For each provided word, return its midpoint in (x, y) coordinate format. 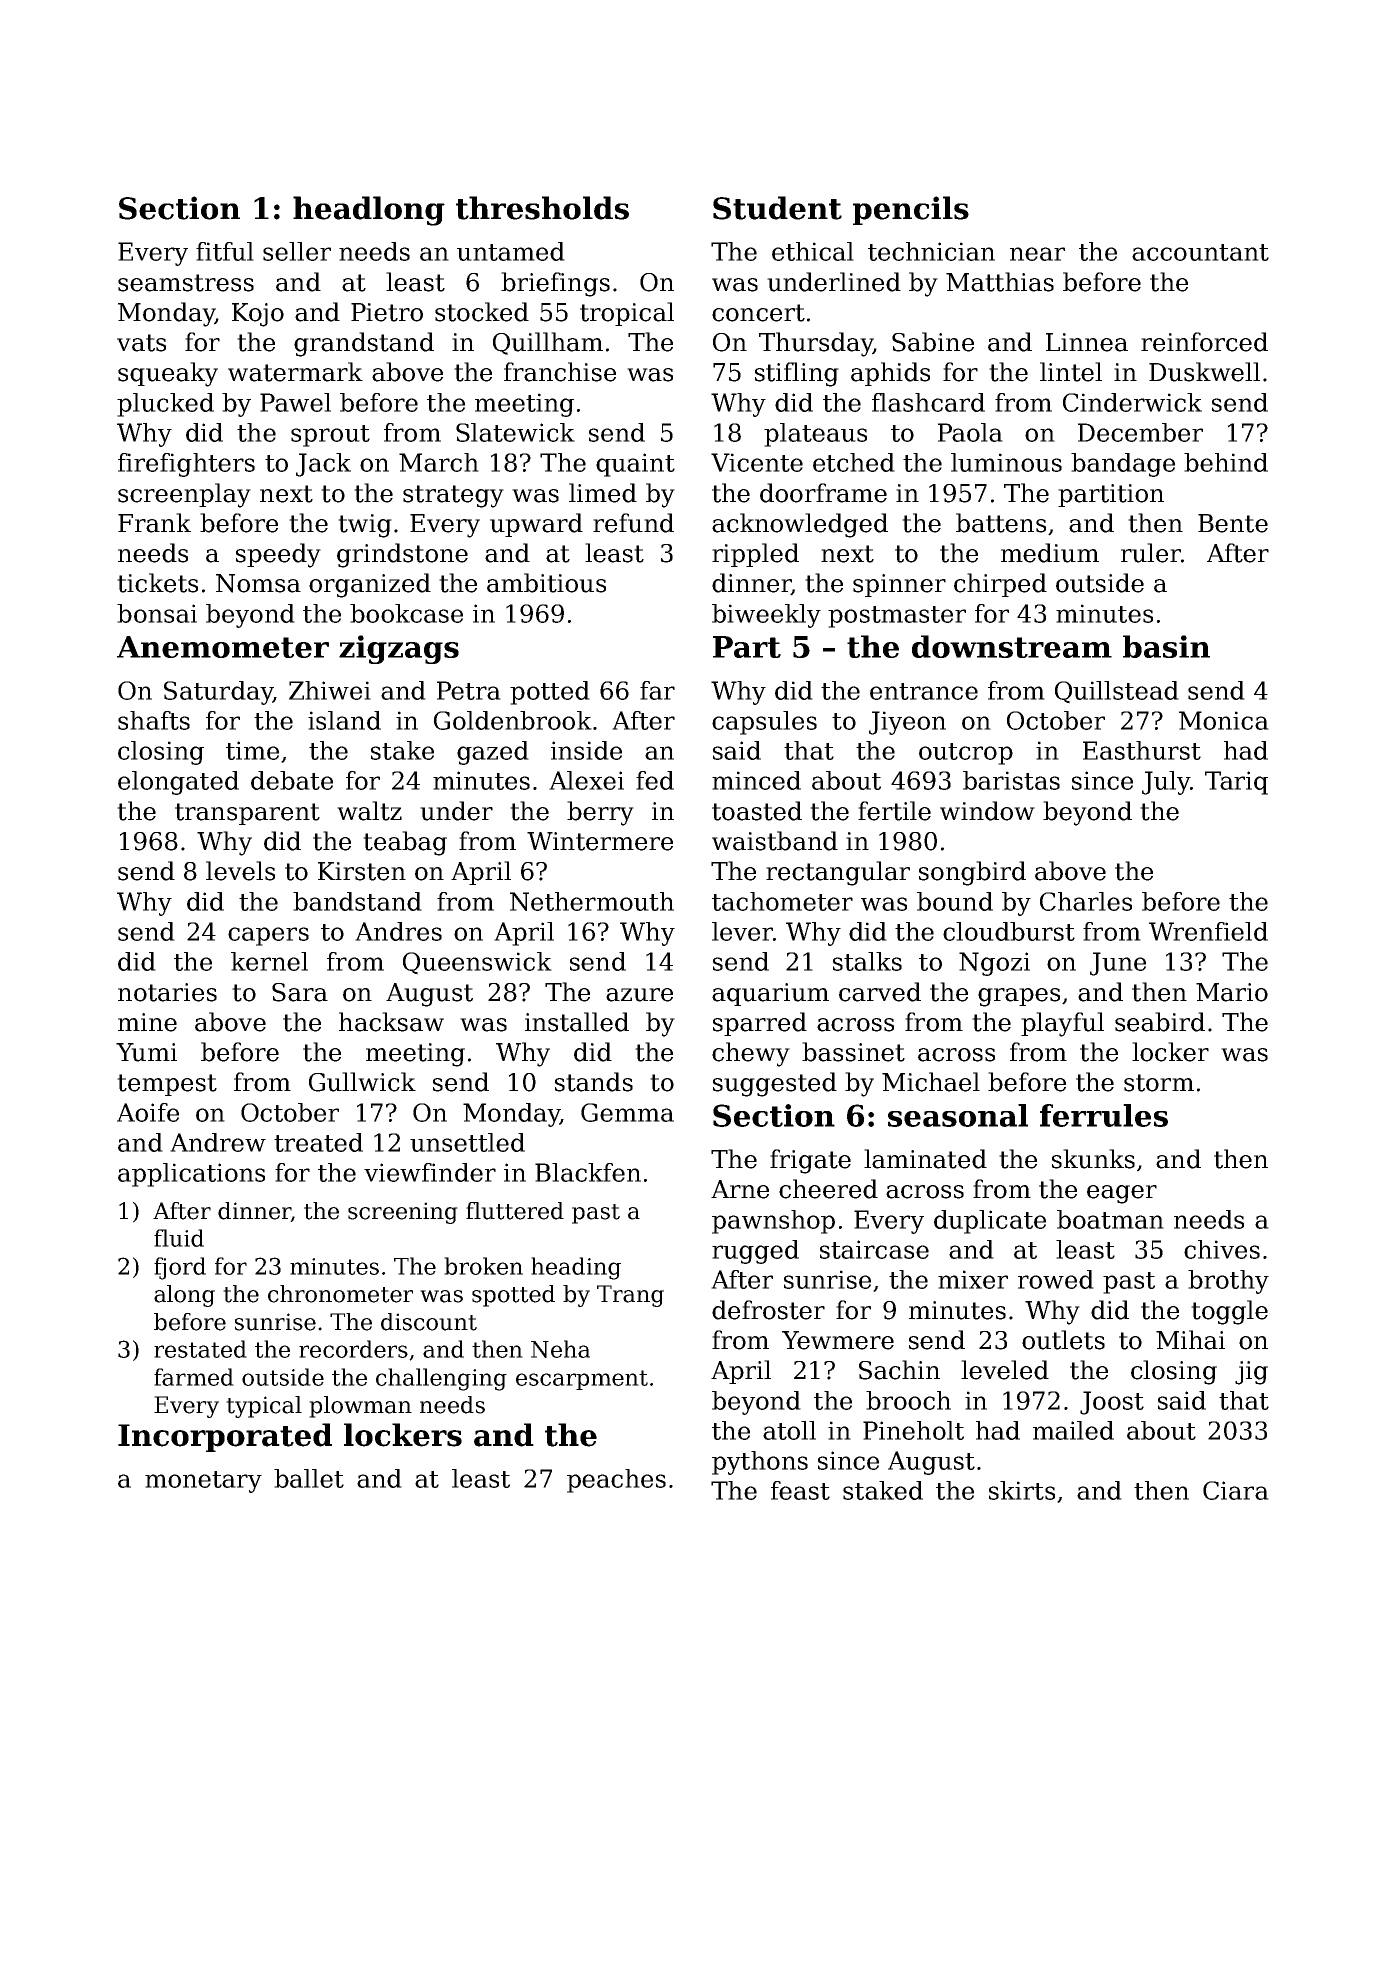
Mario (1232, 992)
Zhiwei (330, 690)
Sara (300, 992)
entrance (924, 691)
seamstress (186, 283)
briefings (555, 284)
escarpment (582, 1380)
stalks (867, 961)
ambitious (546, 583)
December (1140, 432)
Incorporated (225, 1437)
